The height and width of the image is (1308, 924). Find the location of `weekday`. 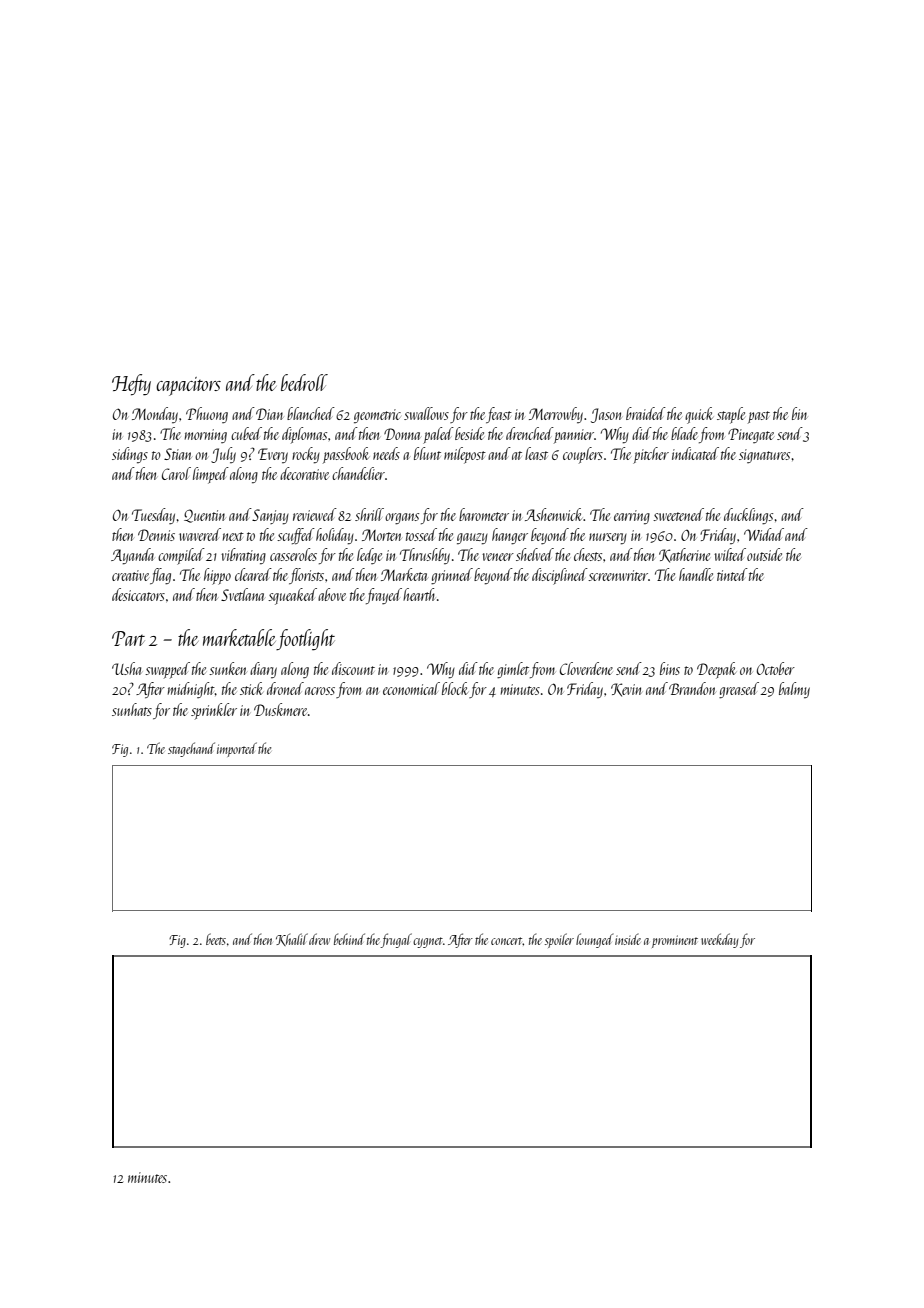

weekday is located at coordinates (720, 940).
